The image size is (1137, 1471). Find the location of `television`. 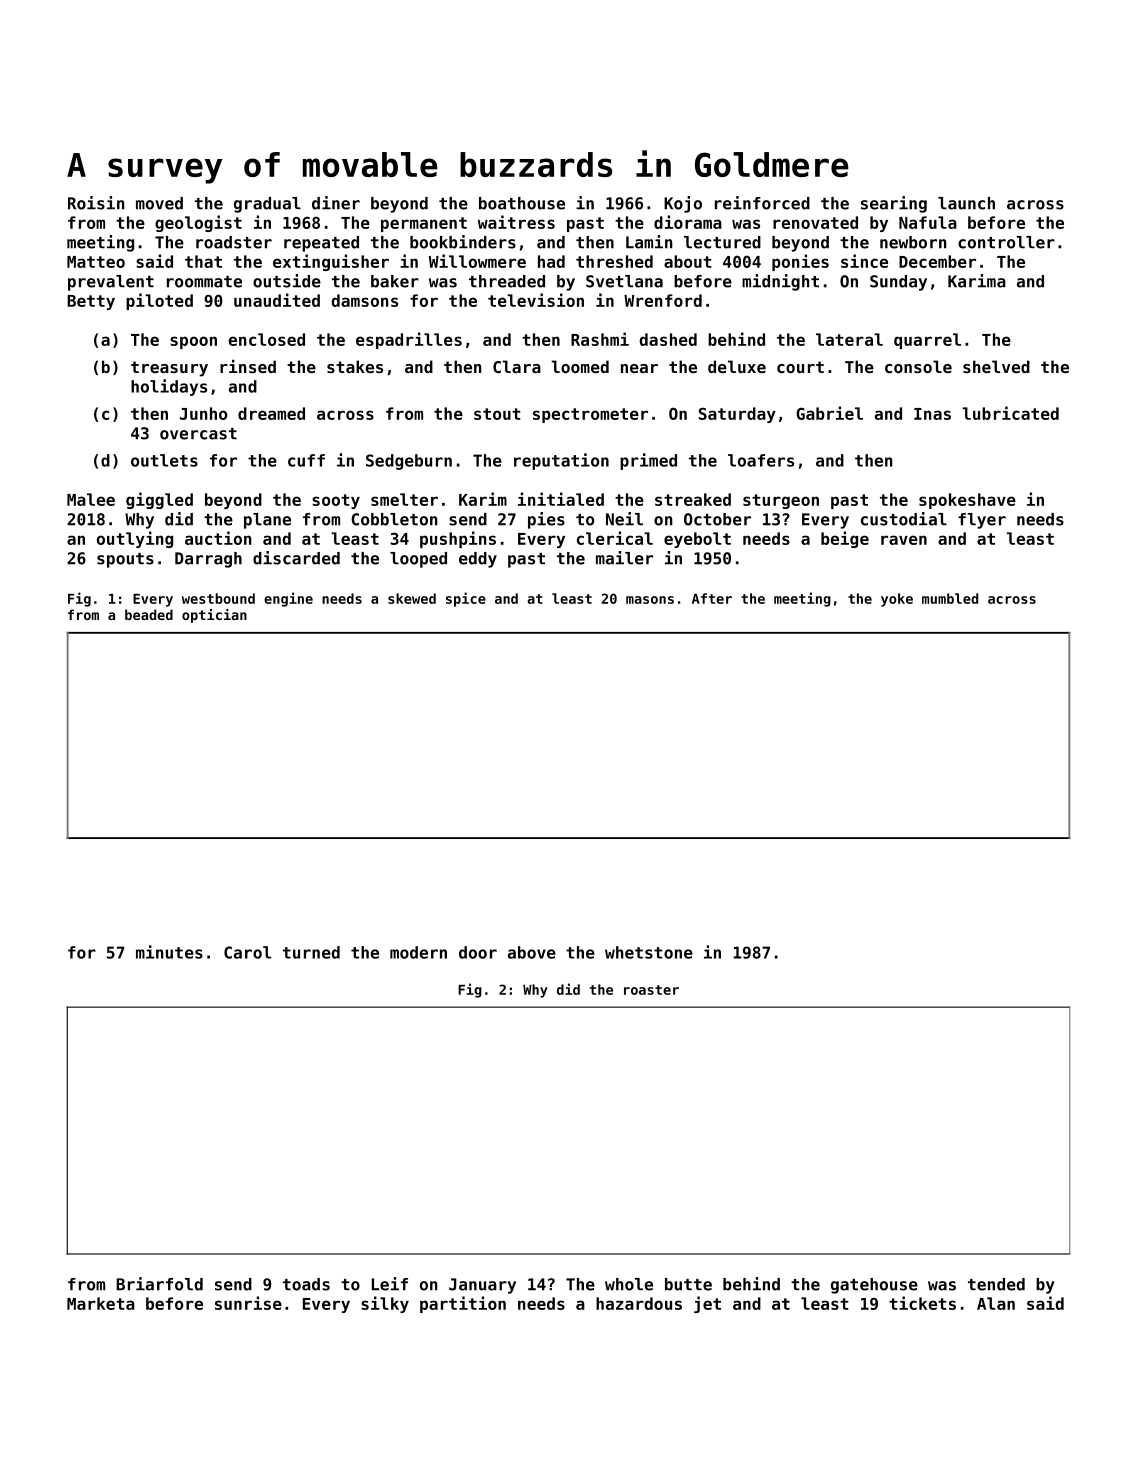

television is located at coordinates (536, 300).
